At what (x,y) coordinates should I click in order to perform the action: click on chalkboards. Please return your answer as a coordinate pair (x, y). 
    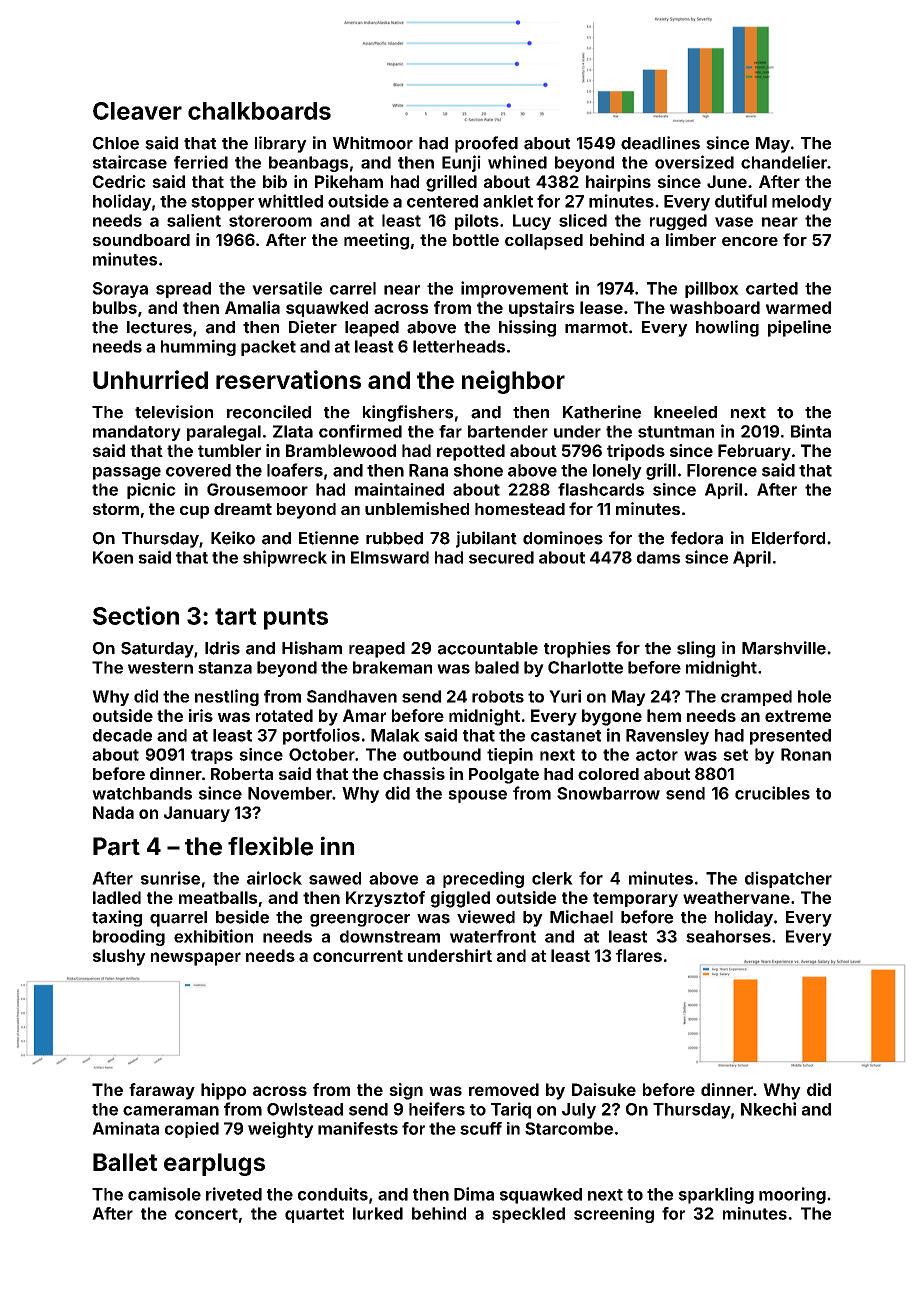
    Looking at the image, I should click on (259, 111).
